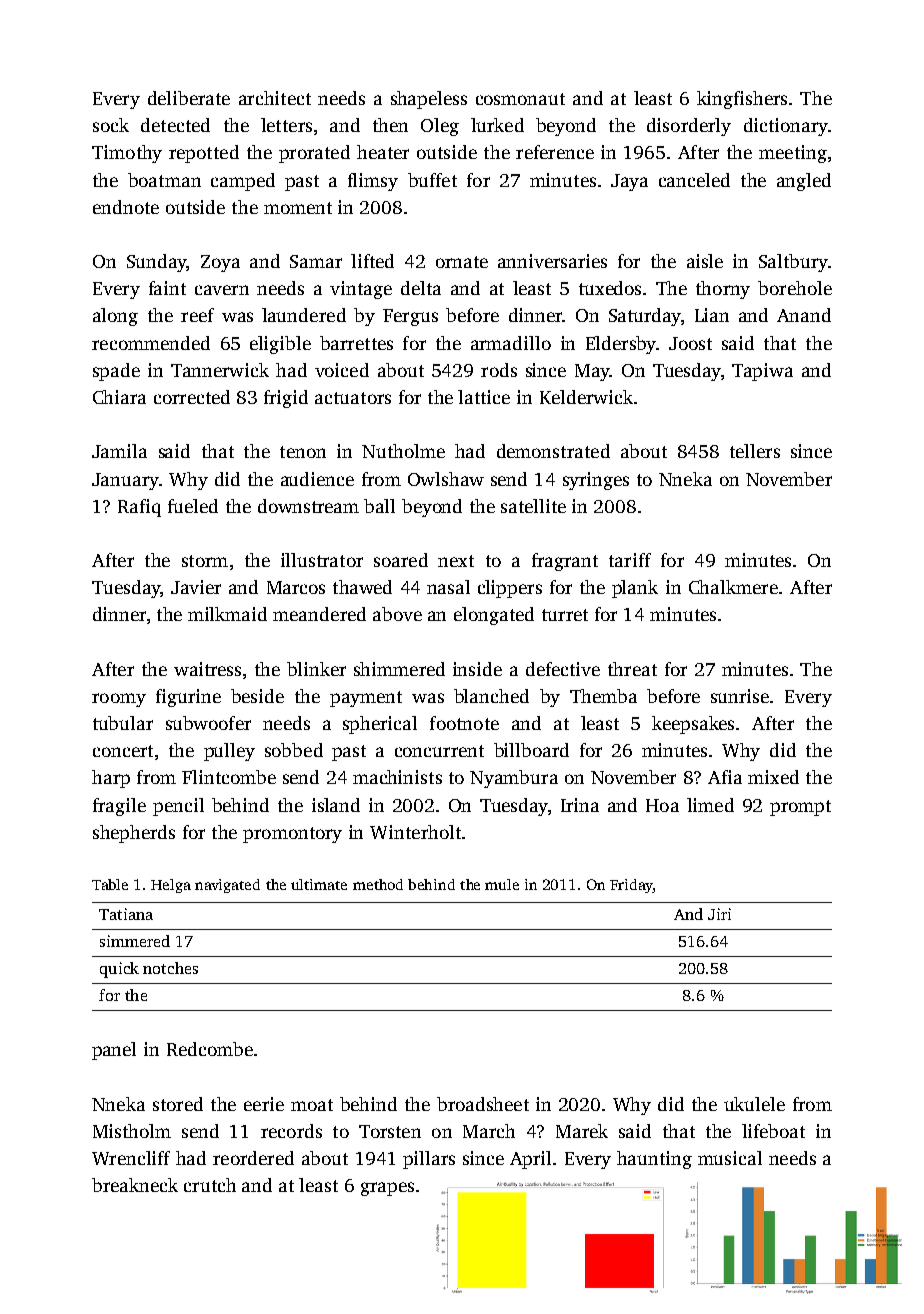 This screenshot has width=924, height=1314. Describe the element at coordinates (205, 561) in the screenshot. I see `storm` at that location.
